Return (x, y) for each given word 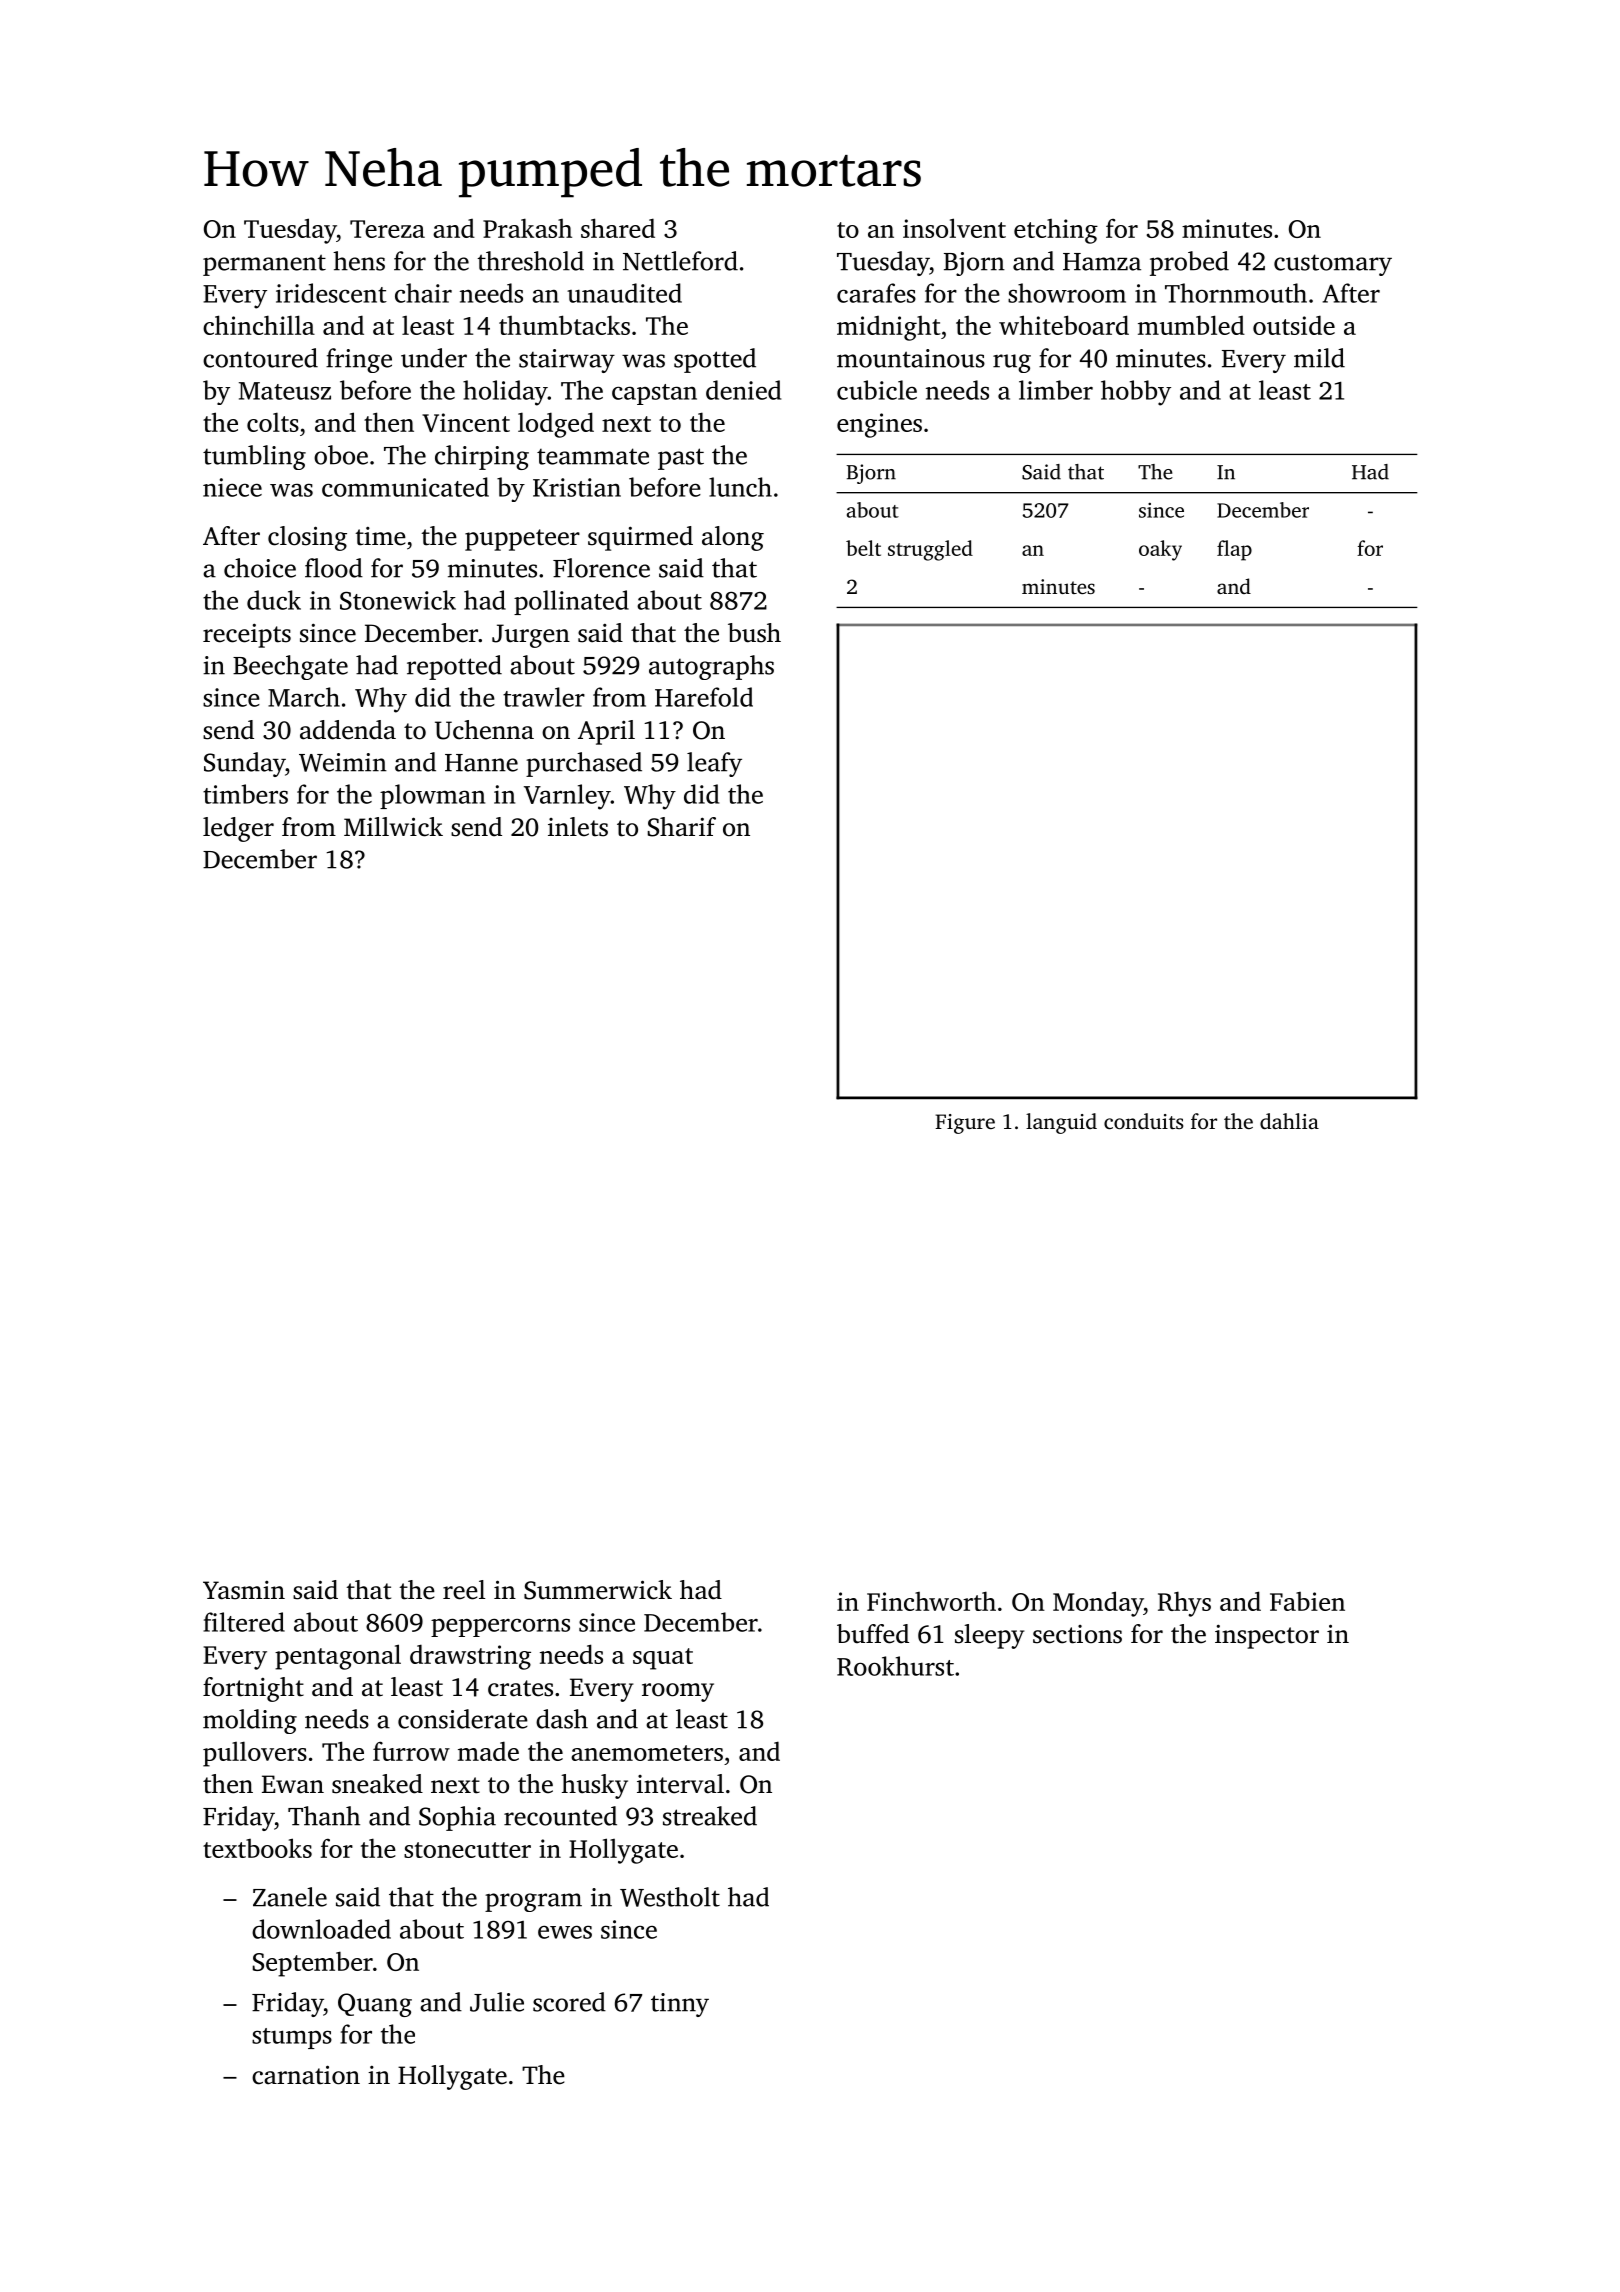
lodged (556, 425)
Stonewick (398, 600)
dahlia (1289, 1121)
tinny (680, 2005)
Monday (1098, 1604)
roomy (678, 1692)
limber (1056, 390)
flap (1234, 550)
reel (464, 1590)
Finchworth (931, 1601)
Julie (497, 2002)
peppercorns (500, 1627)
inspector (1267, 1636)
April (606, 732)
